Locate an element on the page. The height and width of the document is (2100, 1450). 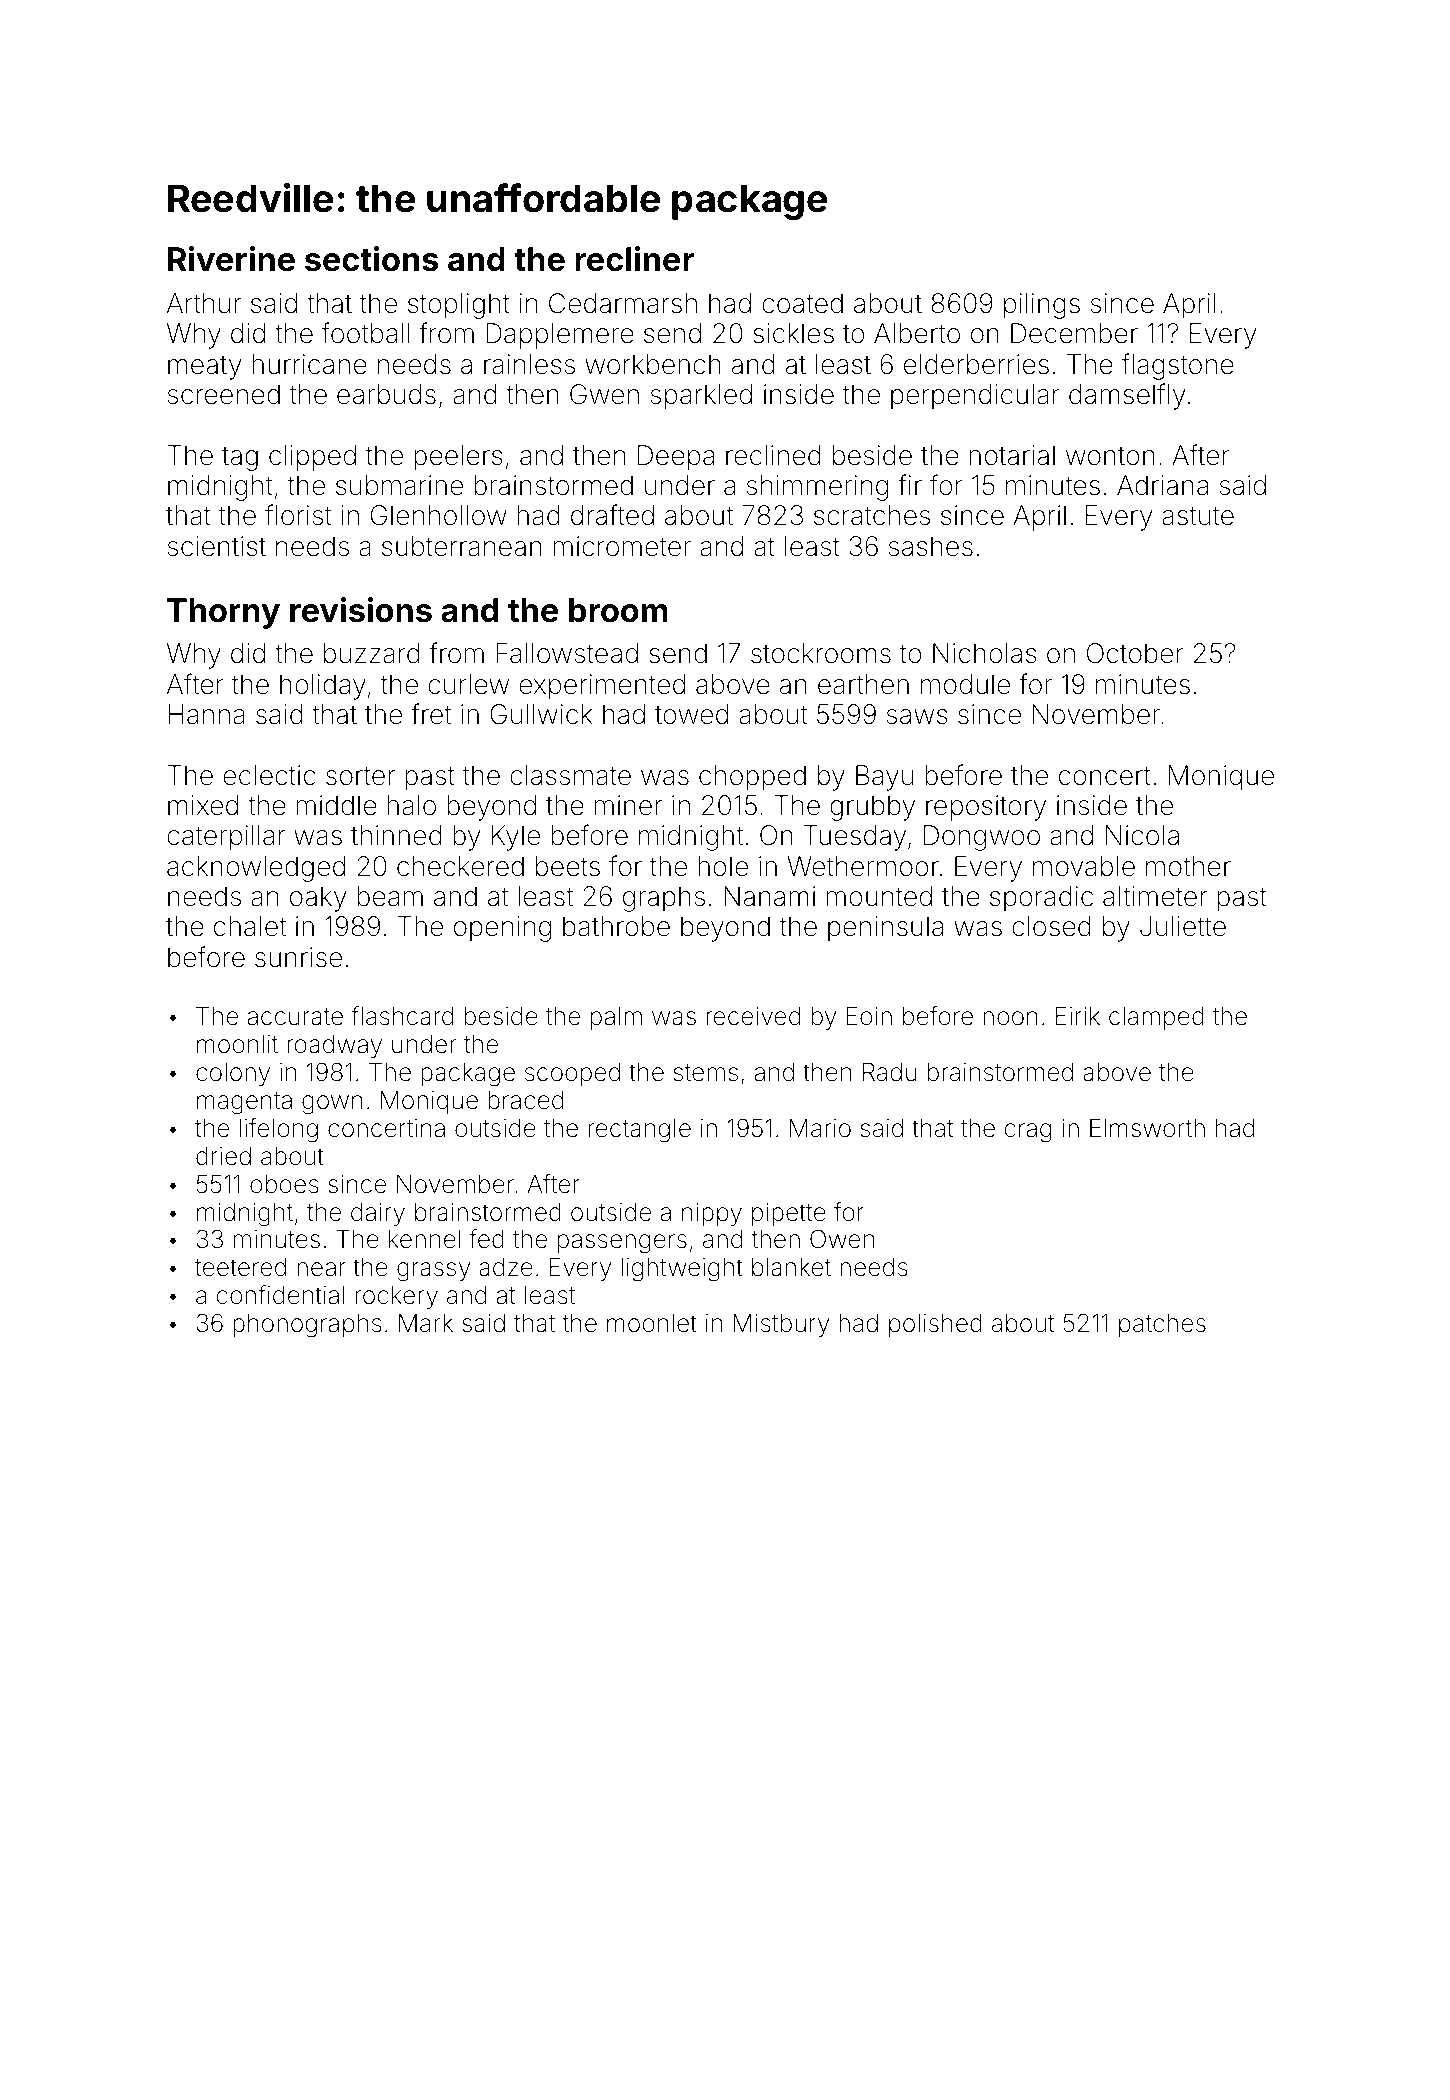
broom is located at coordinates (618, 610).
